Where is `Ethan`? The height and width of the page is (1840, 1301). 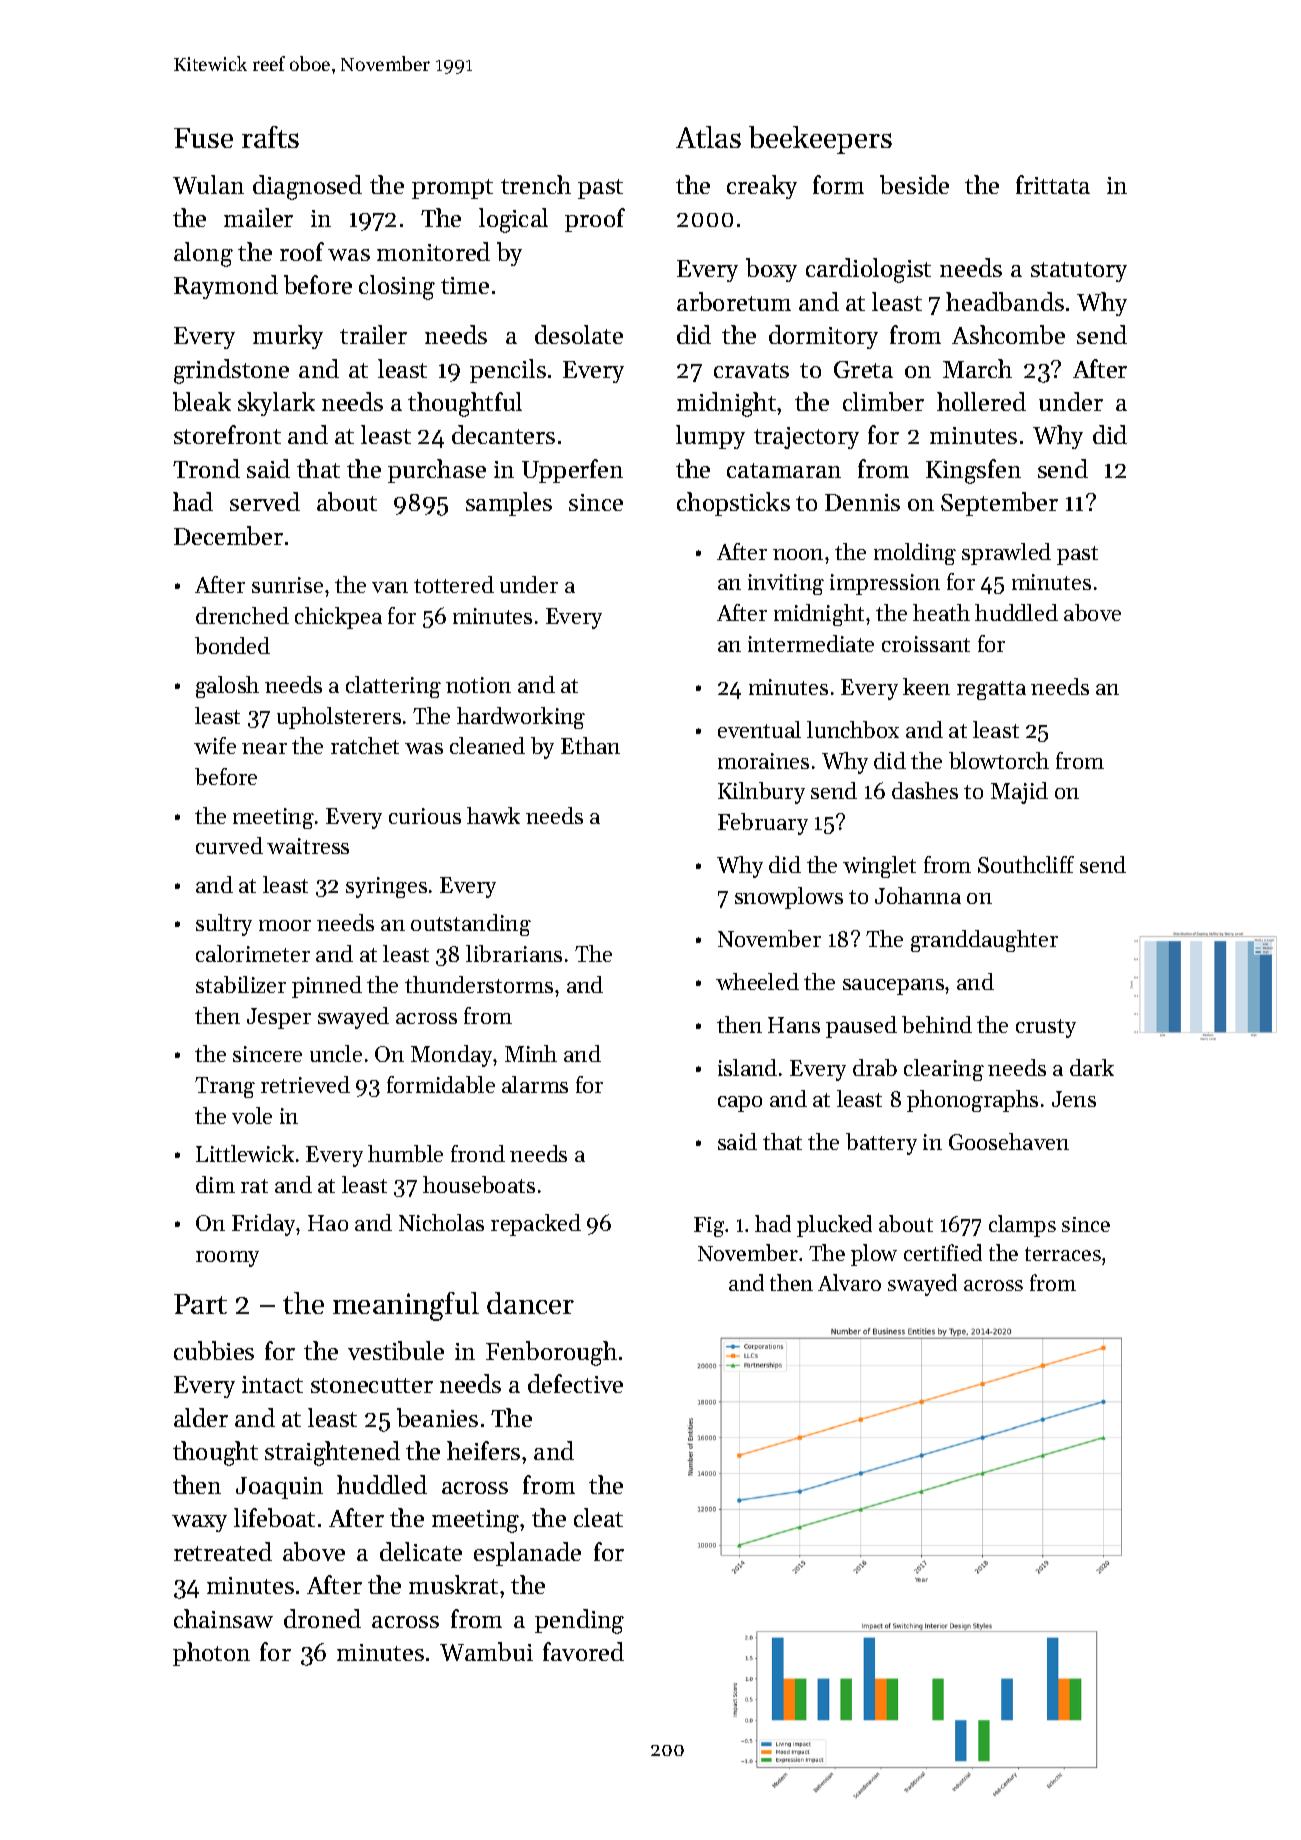
Ethan is located at coordinates (590, 745).
